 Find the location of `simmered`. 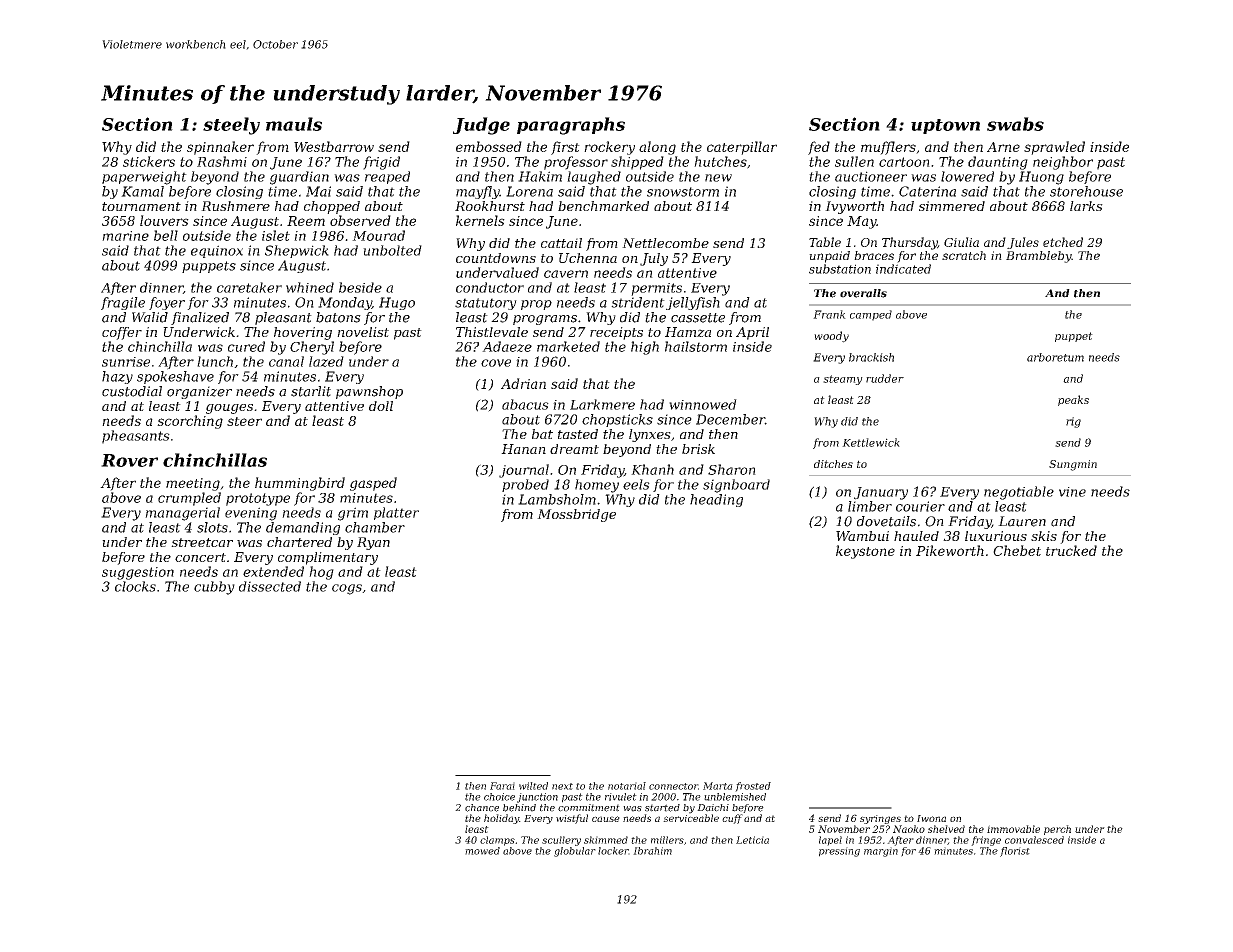

simmered is located at coordinates (952, 206).
